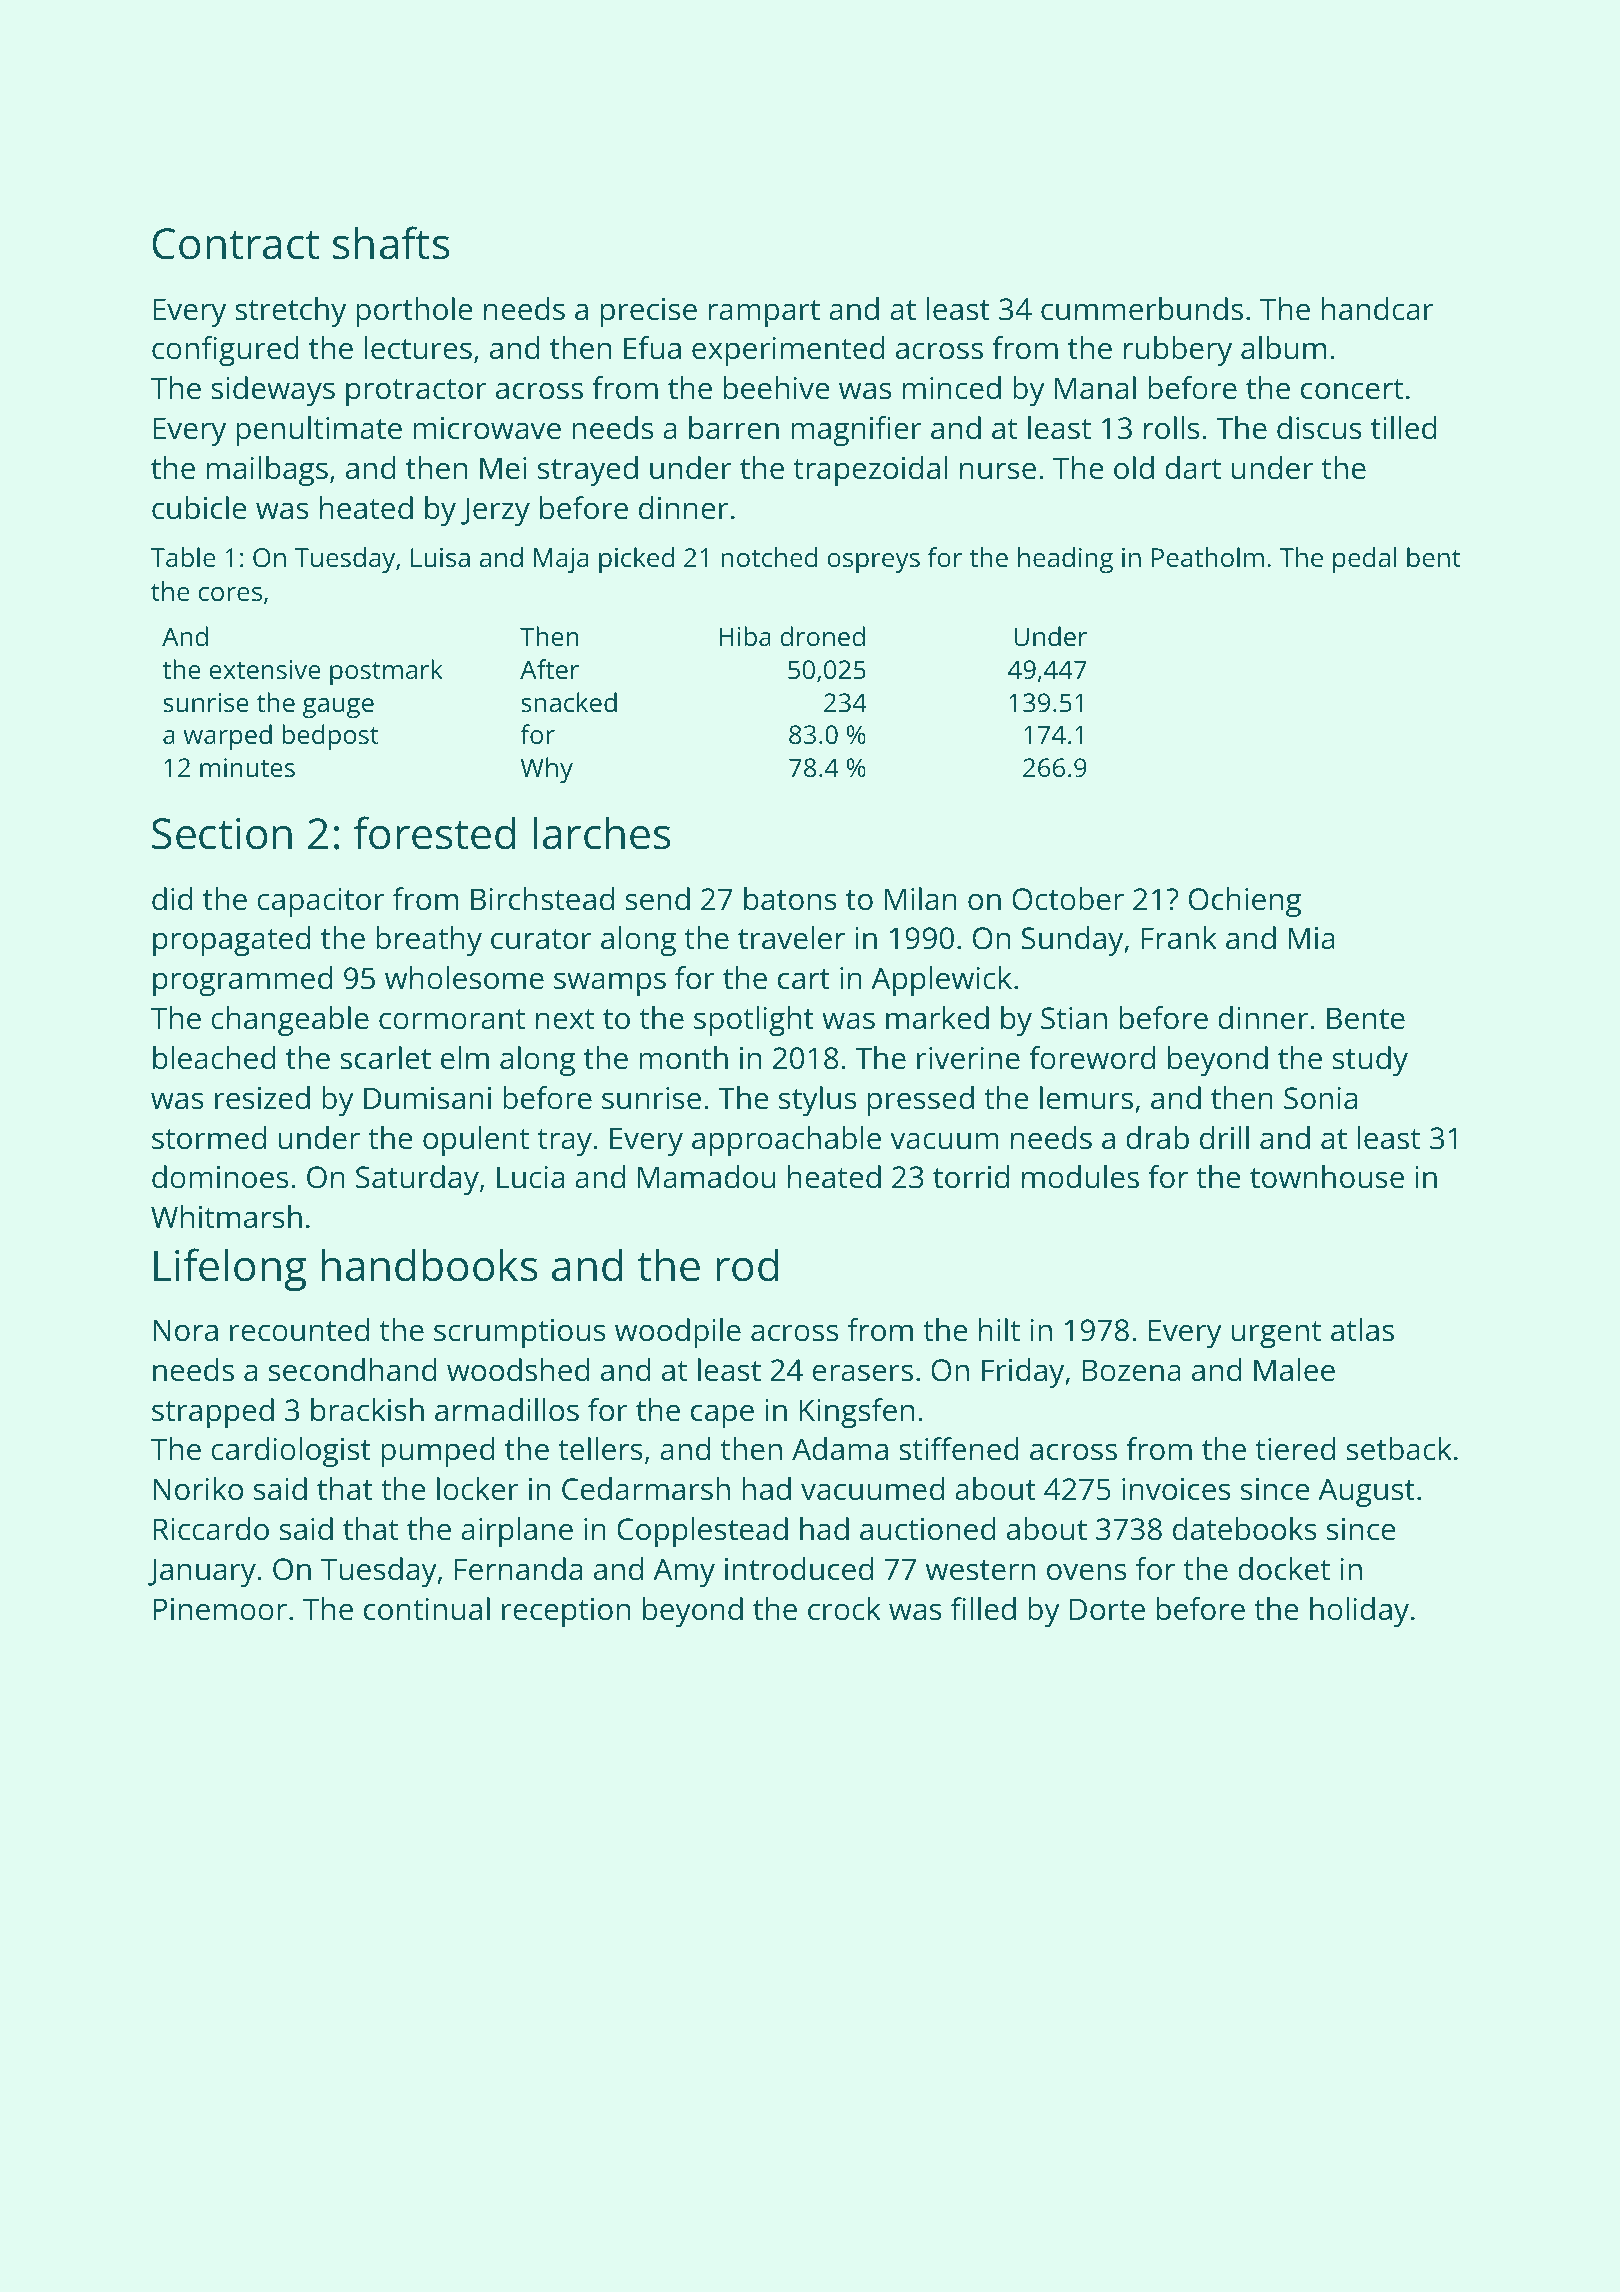  I want to click on handbooks, so click(429, 1265).
